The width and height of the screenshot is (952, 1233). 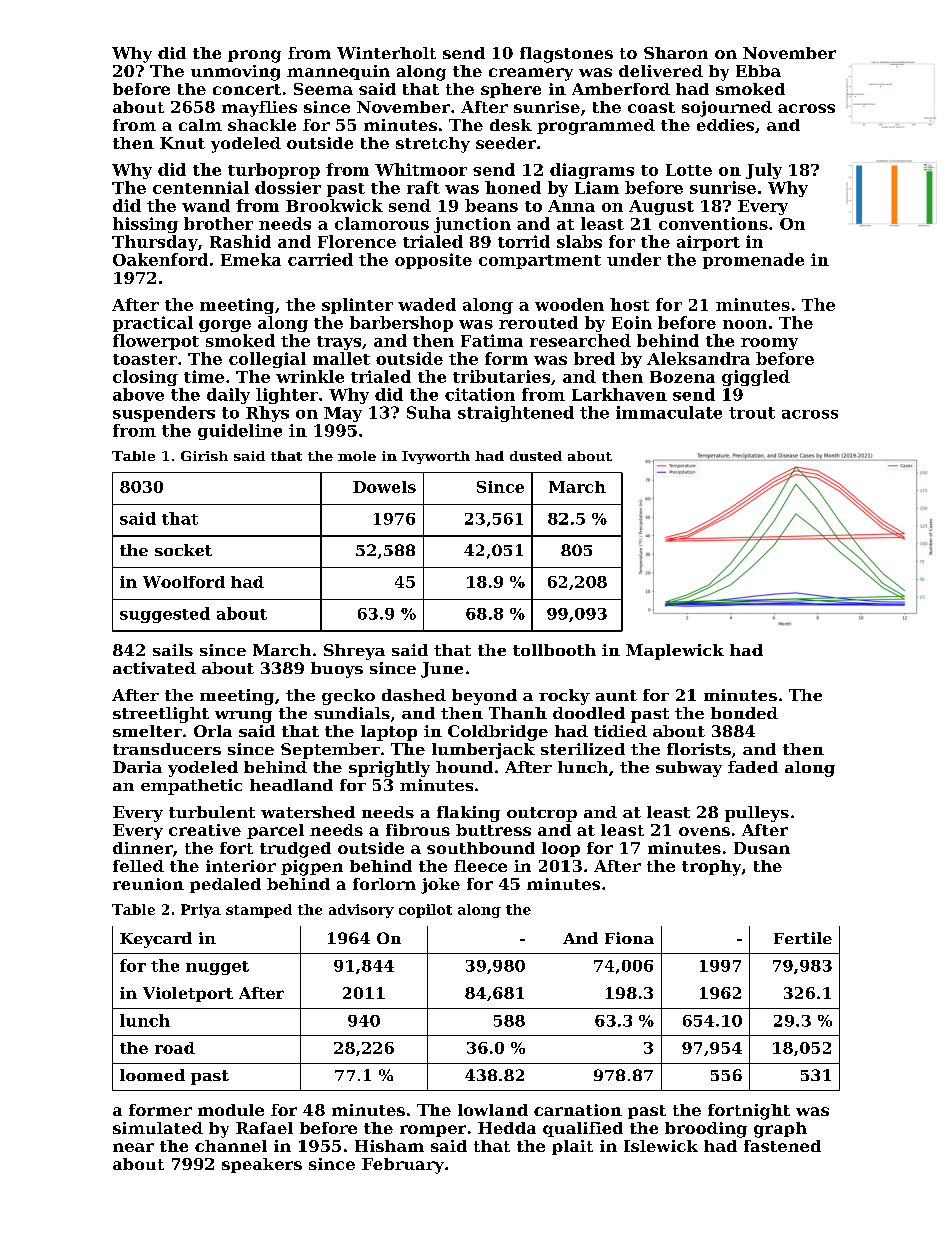 I want to click on speakers, so click(x=262, y=1165).
